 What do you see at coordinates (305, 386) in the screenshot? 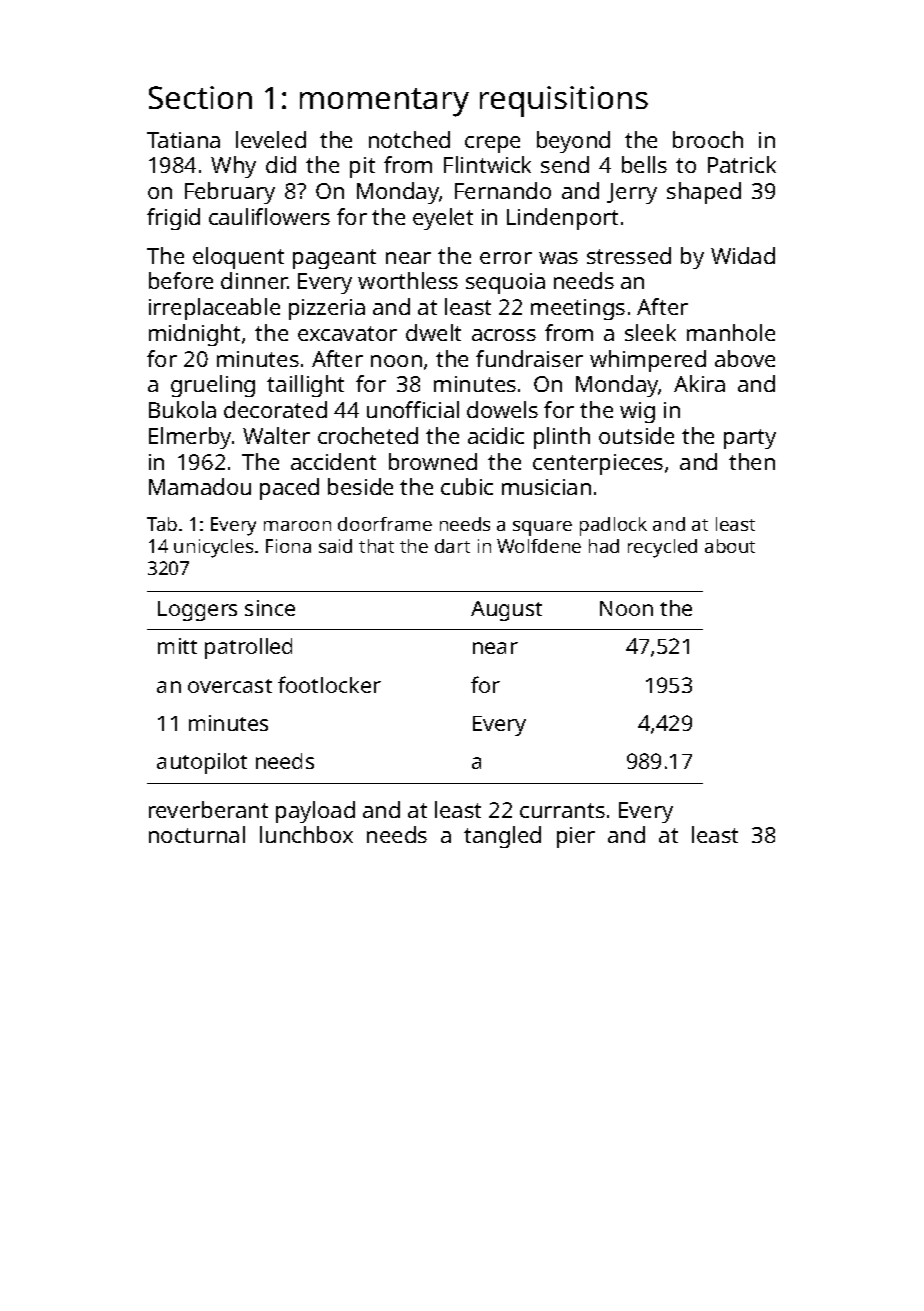
I see `taillight` at bounding box center [305, 386].
